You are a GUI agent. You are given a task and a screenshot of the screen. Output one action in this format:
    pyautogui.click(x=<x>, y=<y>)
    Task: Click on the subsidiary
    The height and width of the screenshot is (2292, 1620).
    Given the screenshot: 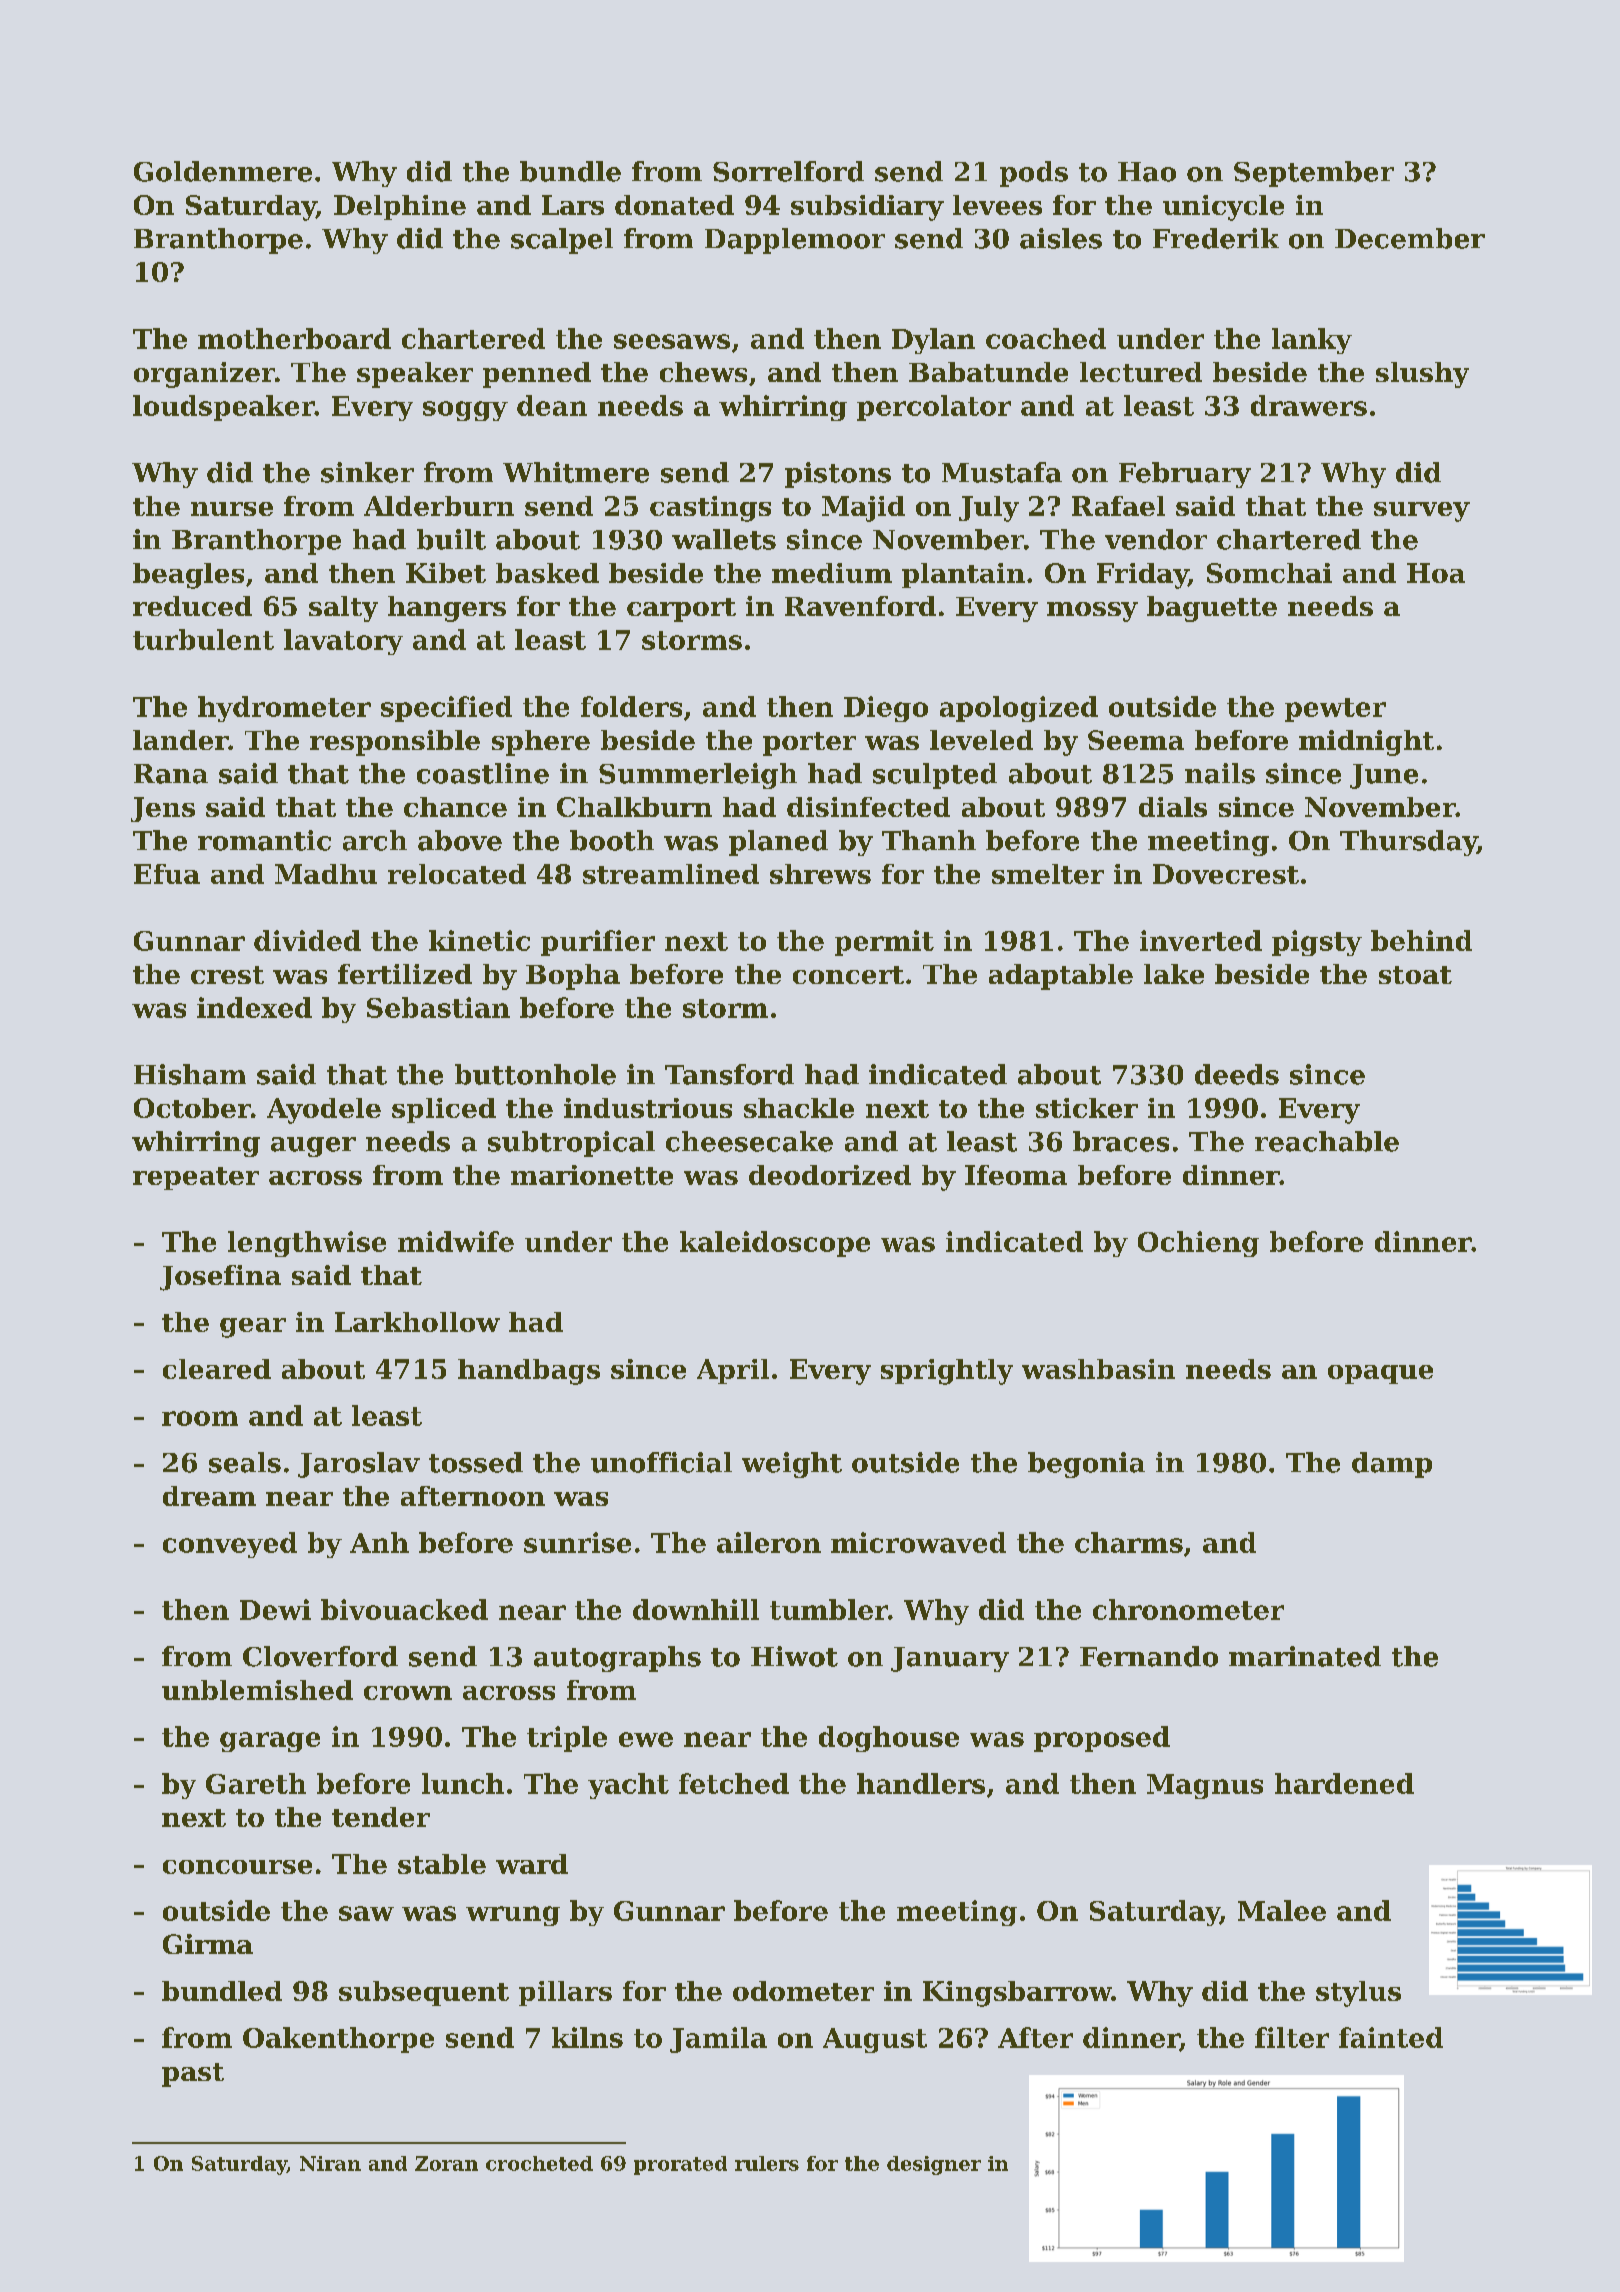 What is the action you would take?
    pyautogui.click(x=867, y=208)
